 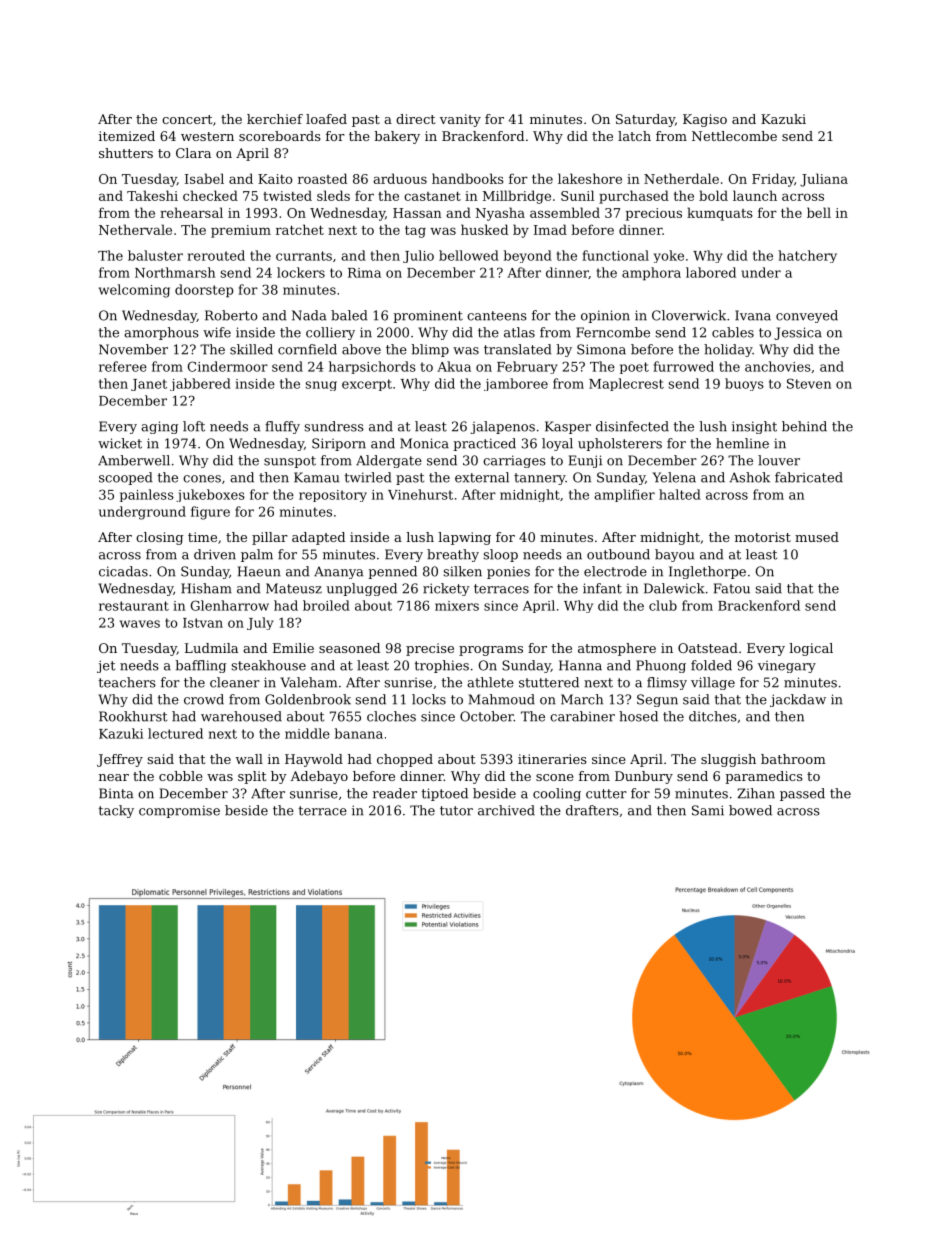 What do you see at coordinates (734, 136) in the screenshot?
I see `Nettlecombe` at bounding box center [734, 136].
